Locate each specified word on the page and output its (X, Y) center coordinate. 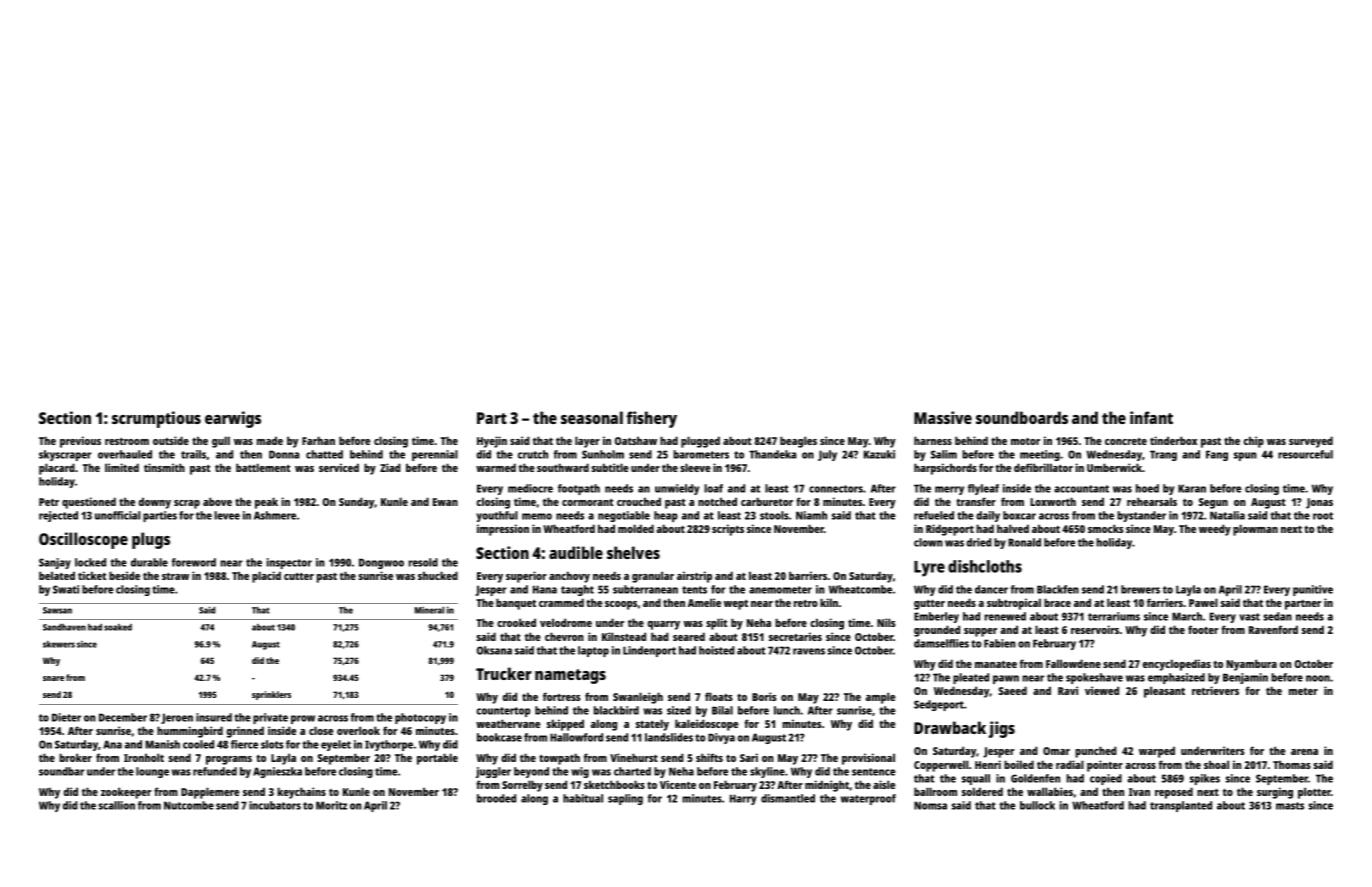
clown (928, 542)
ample (880, 698)
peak (266, 503)
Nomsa (930, 805)
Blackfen (1058, 589)
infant (1151, 417)
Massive (943, 417)
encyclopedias (1177, 665)
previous (80, 442)
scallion (116, 805)
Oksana (494, 650)
